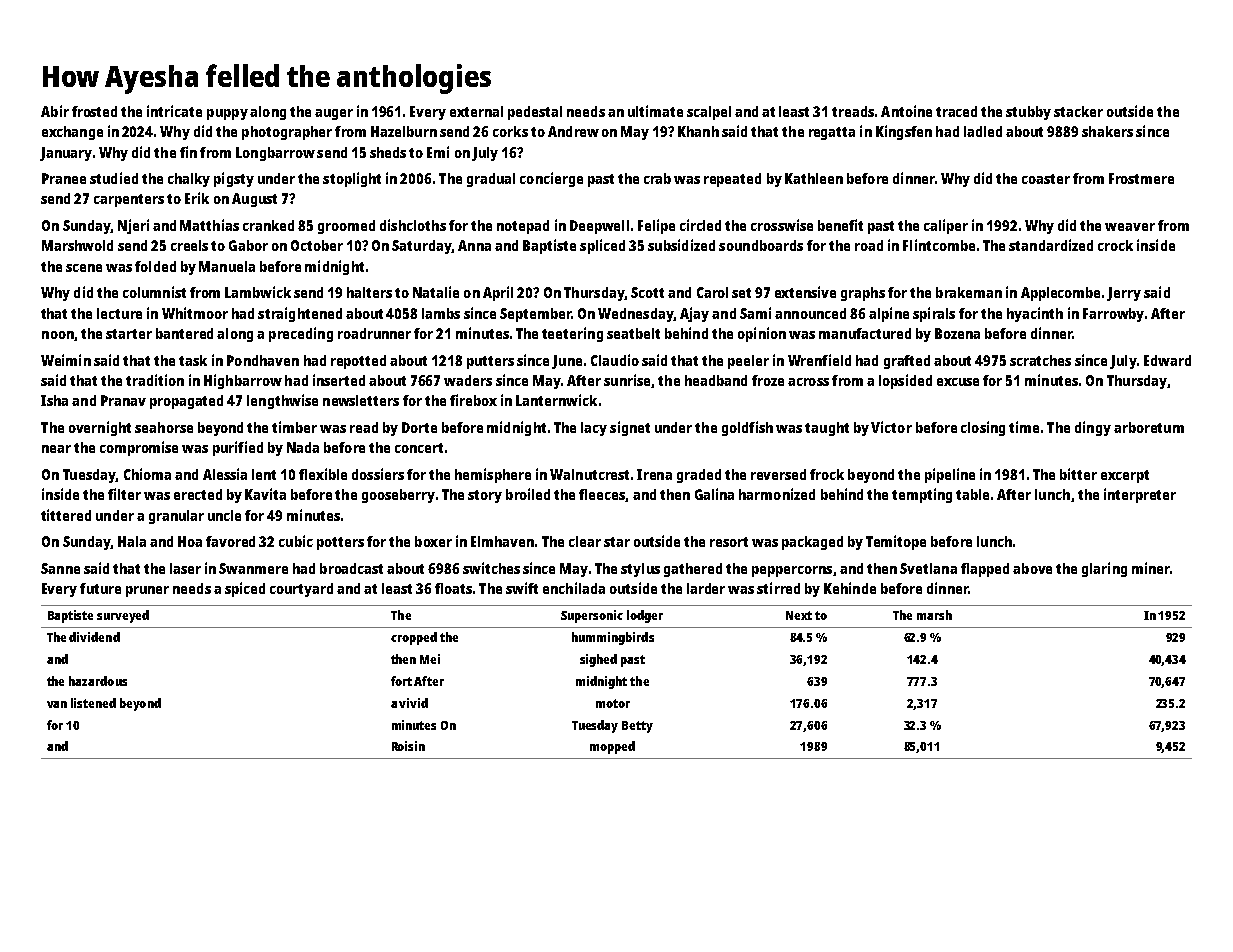  What do you see at coordinates (535, 113) in the image?
I see `pedestal` at bounding box center [535, 113].
